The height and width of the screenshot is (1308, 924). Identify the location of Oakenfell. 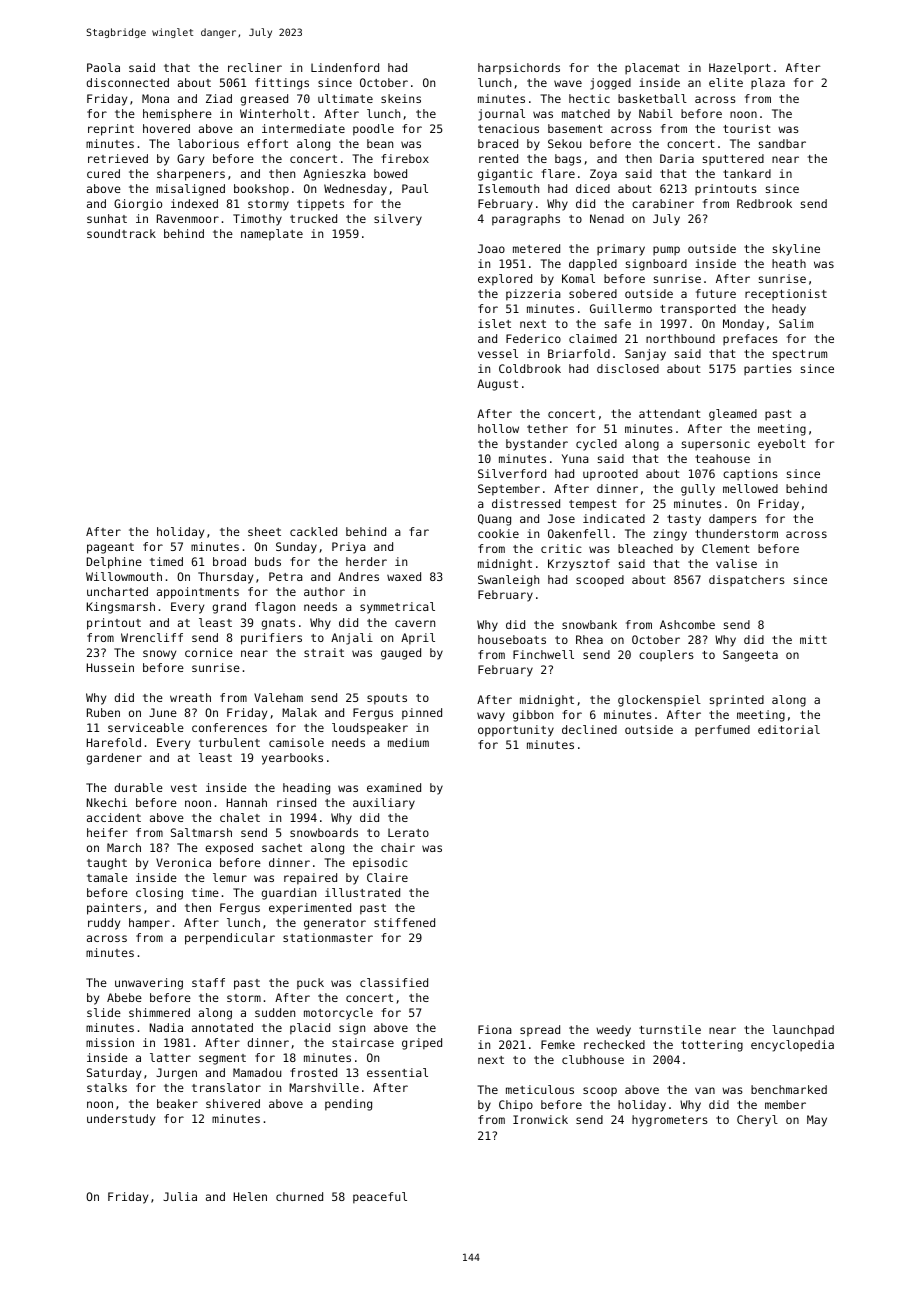
(579, 533).
